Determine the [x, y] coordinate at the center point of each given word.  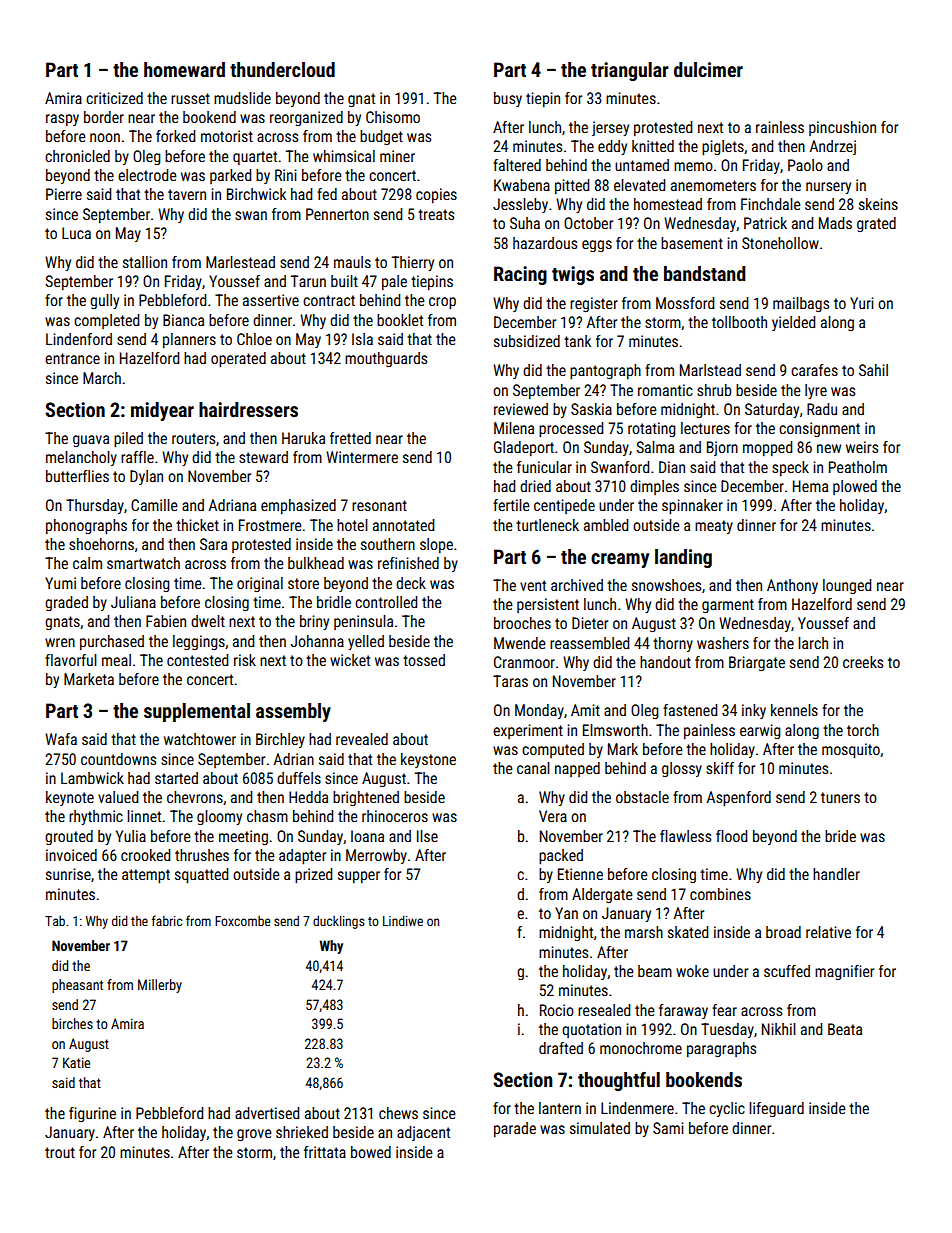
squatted [201, 875]
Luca [76, 233]
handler [836, 874]
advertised [267, 1113]
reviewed [521, 409]
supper [359, 877]
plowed [855, 487]
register [594, 304]
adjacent [423, 1133]
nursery [828, 188]
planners [189, 340]
